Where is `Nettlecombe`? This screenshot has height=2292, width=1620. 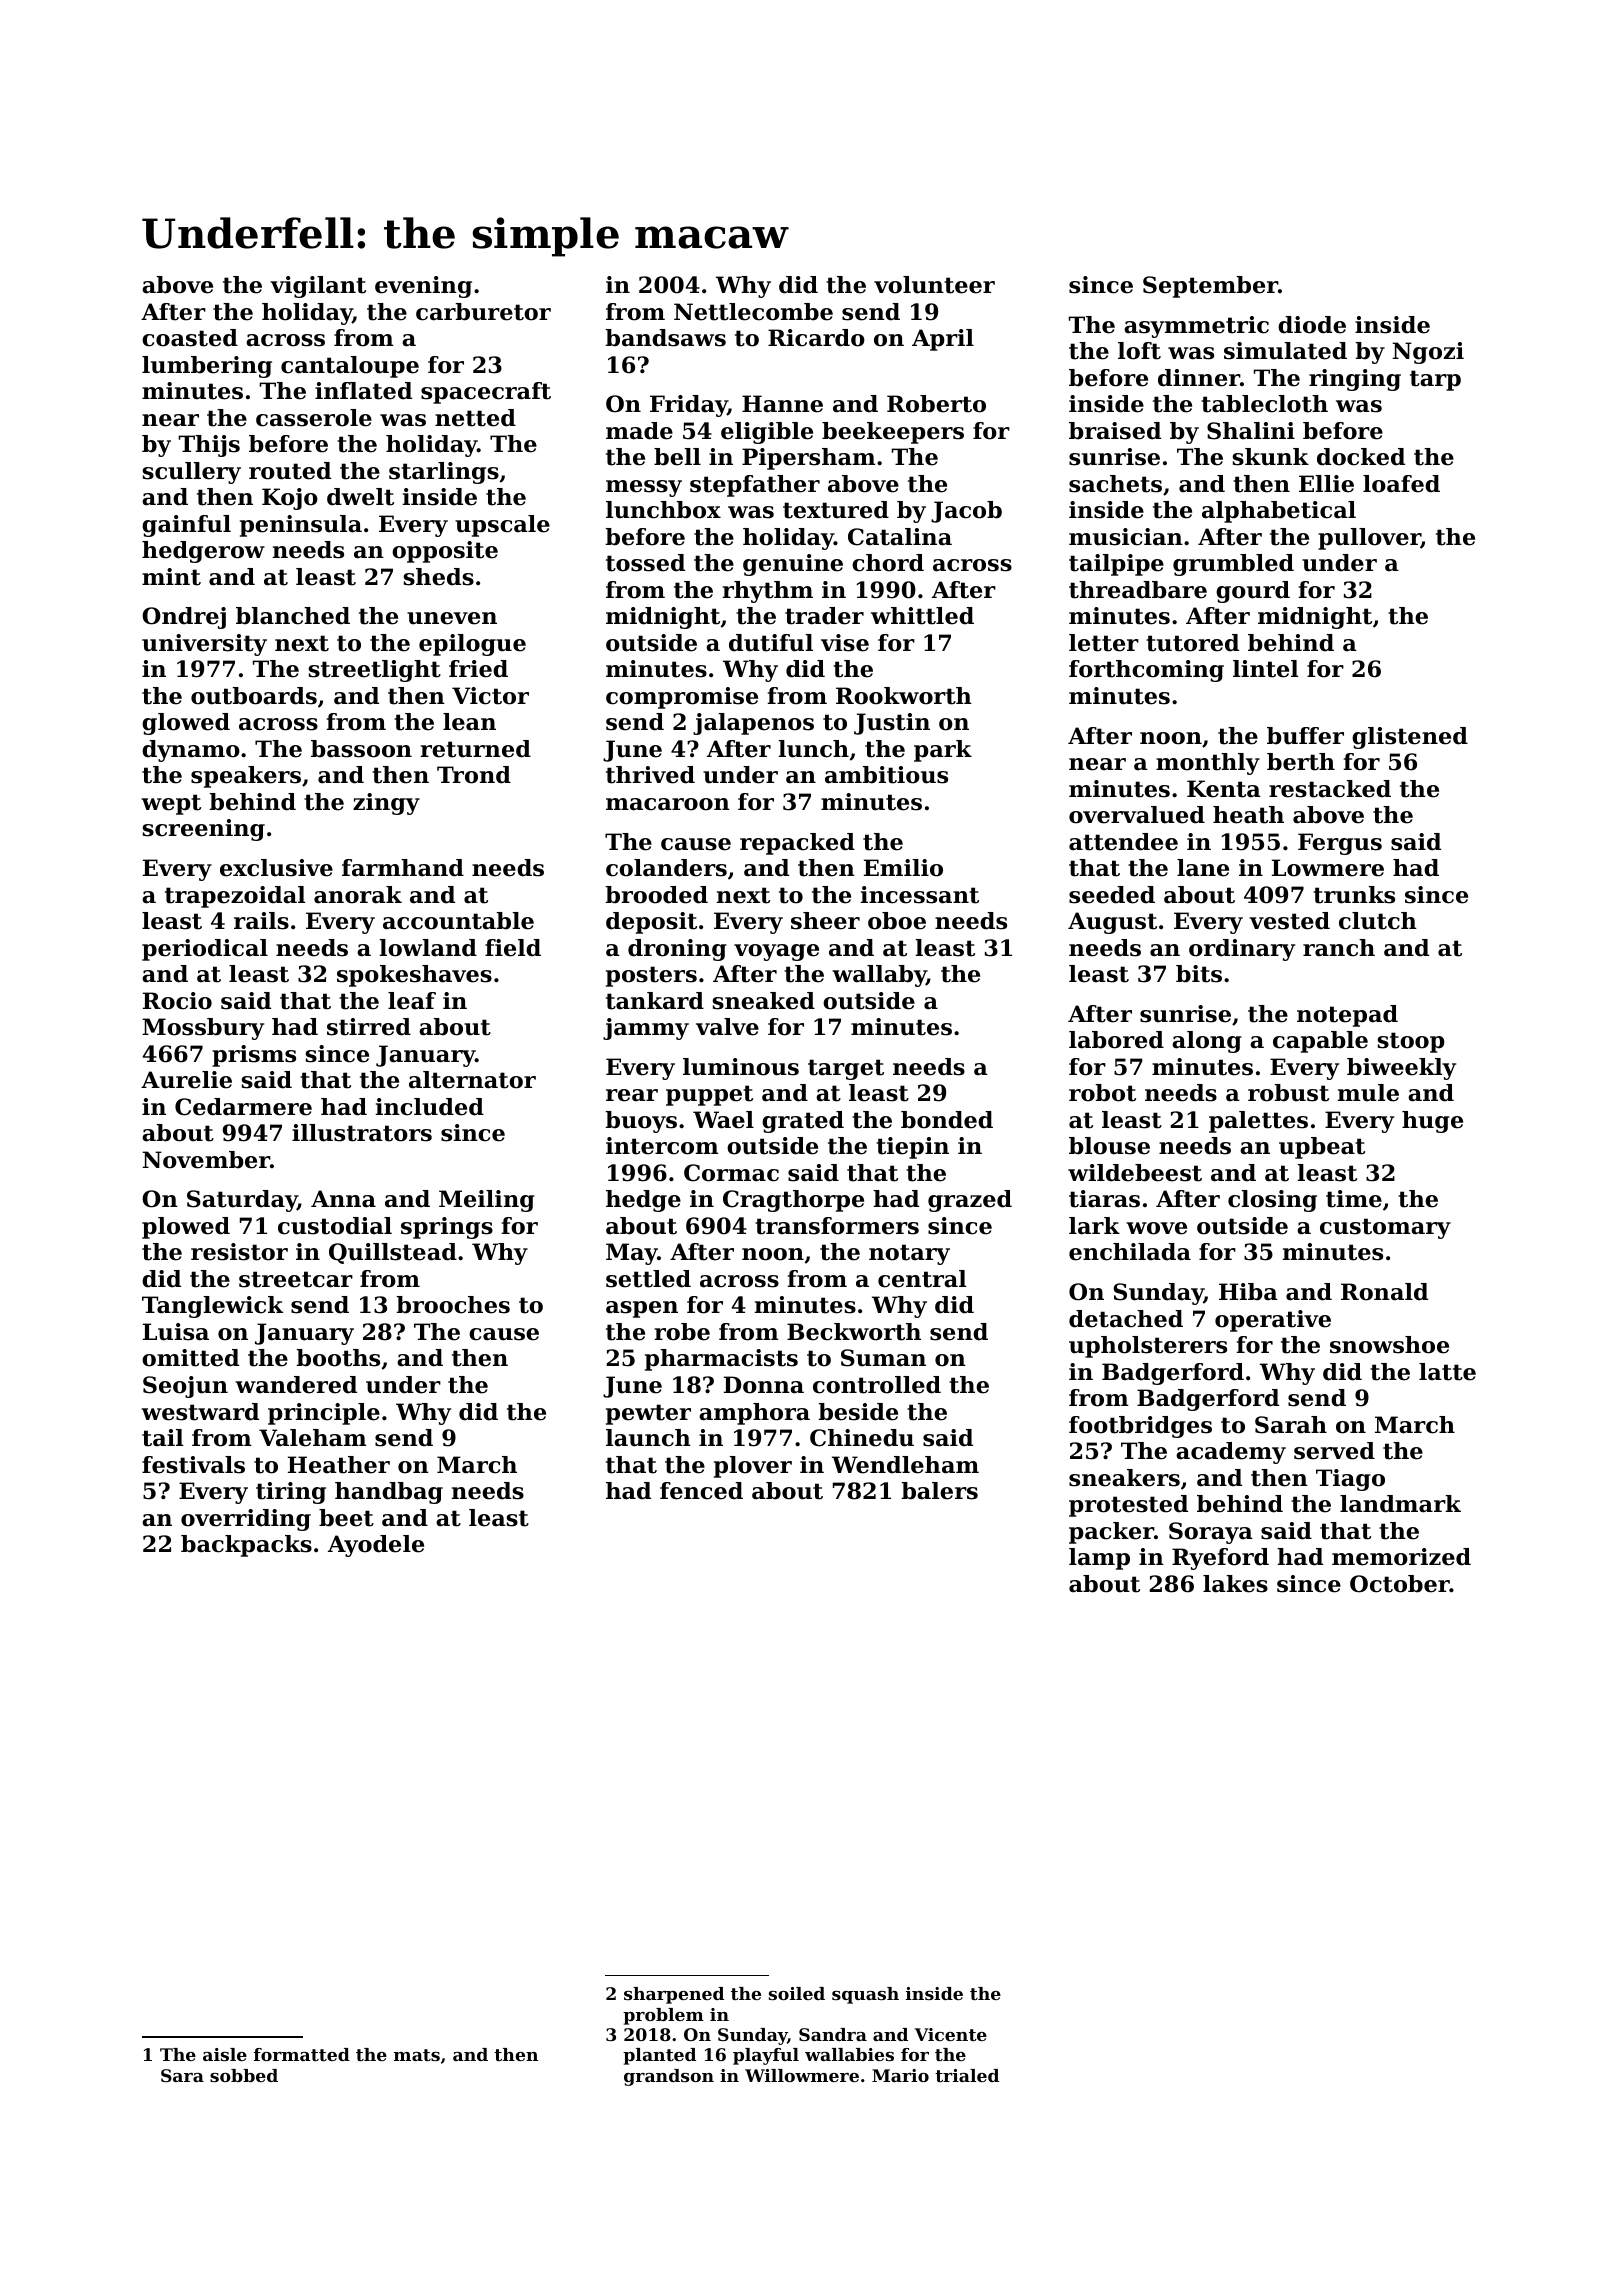 Nettlecombe is located at coordinates (753, 312).
